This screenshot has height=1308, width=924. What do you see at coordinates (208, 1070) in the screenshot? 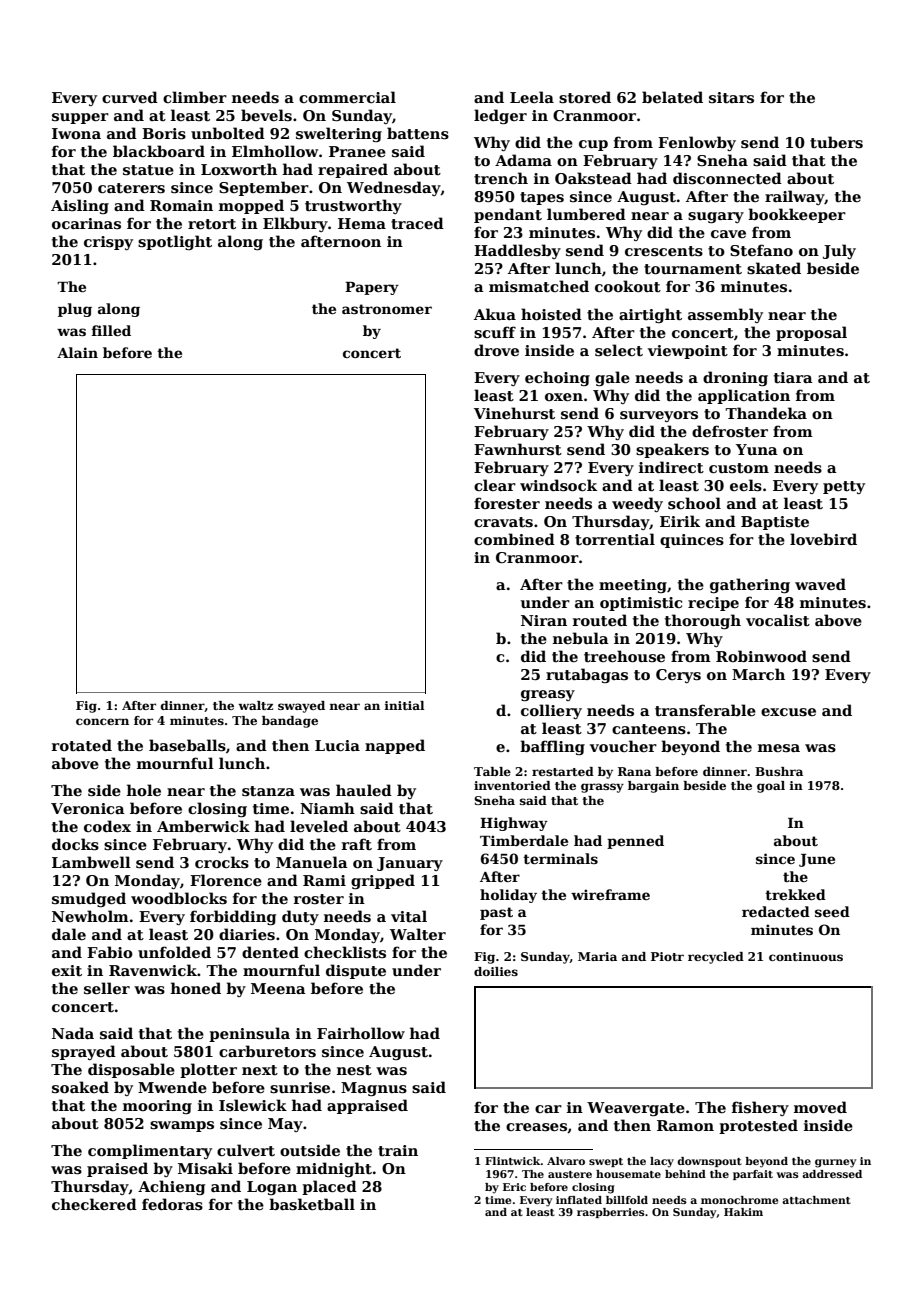
I see `plotter` at bounding box center [208, 1070].
